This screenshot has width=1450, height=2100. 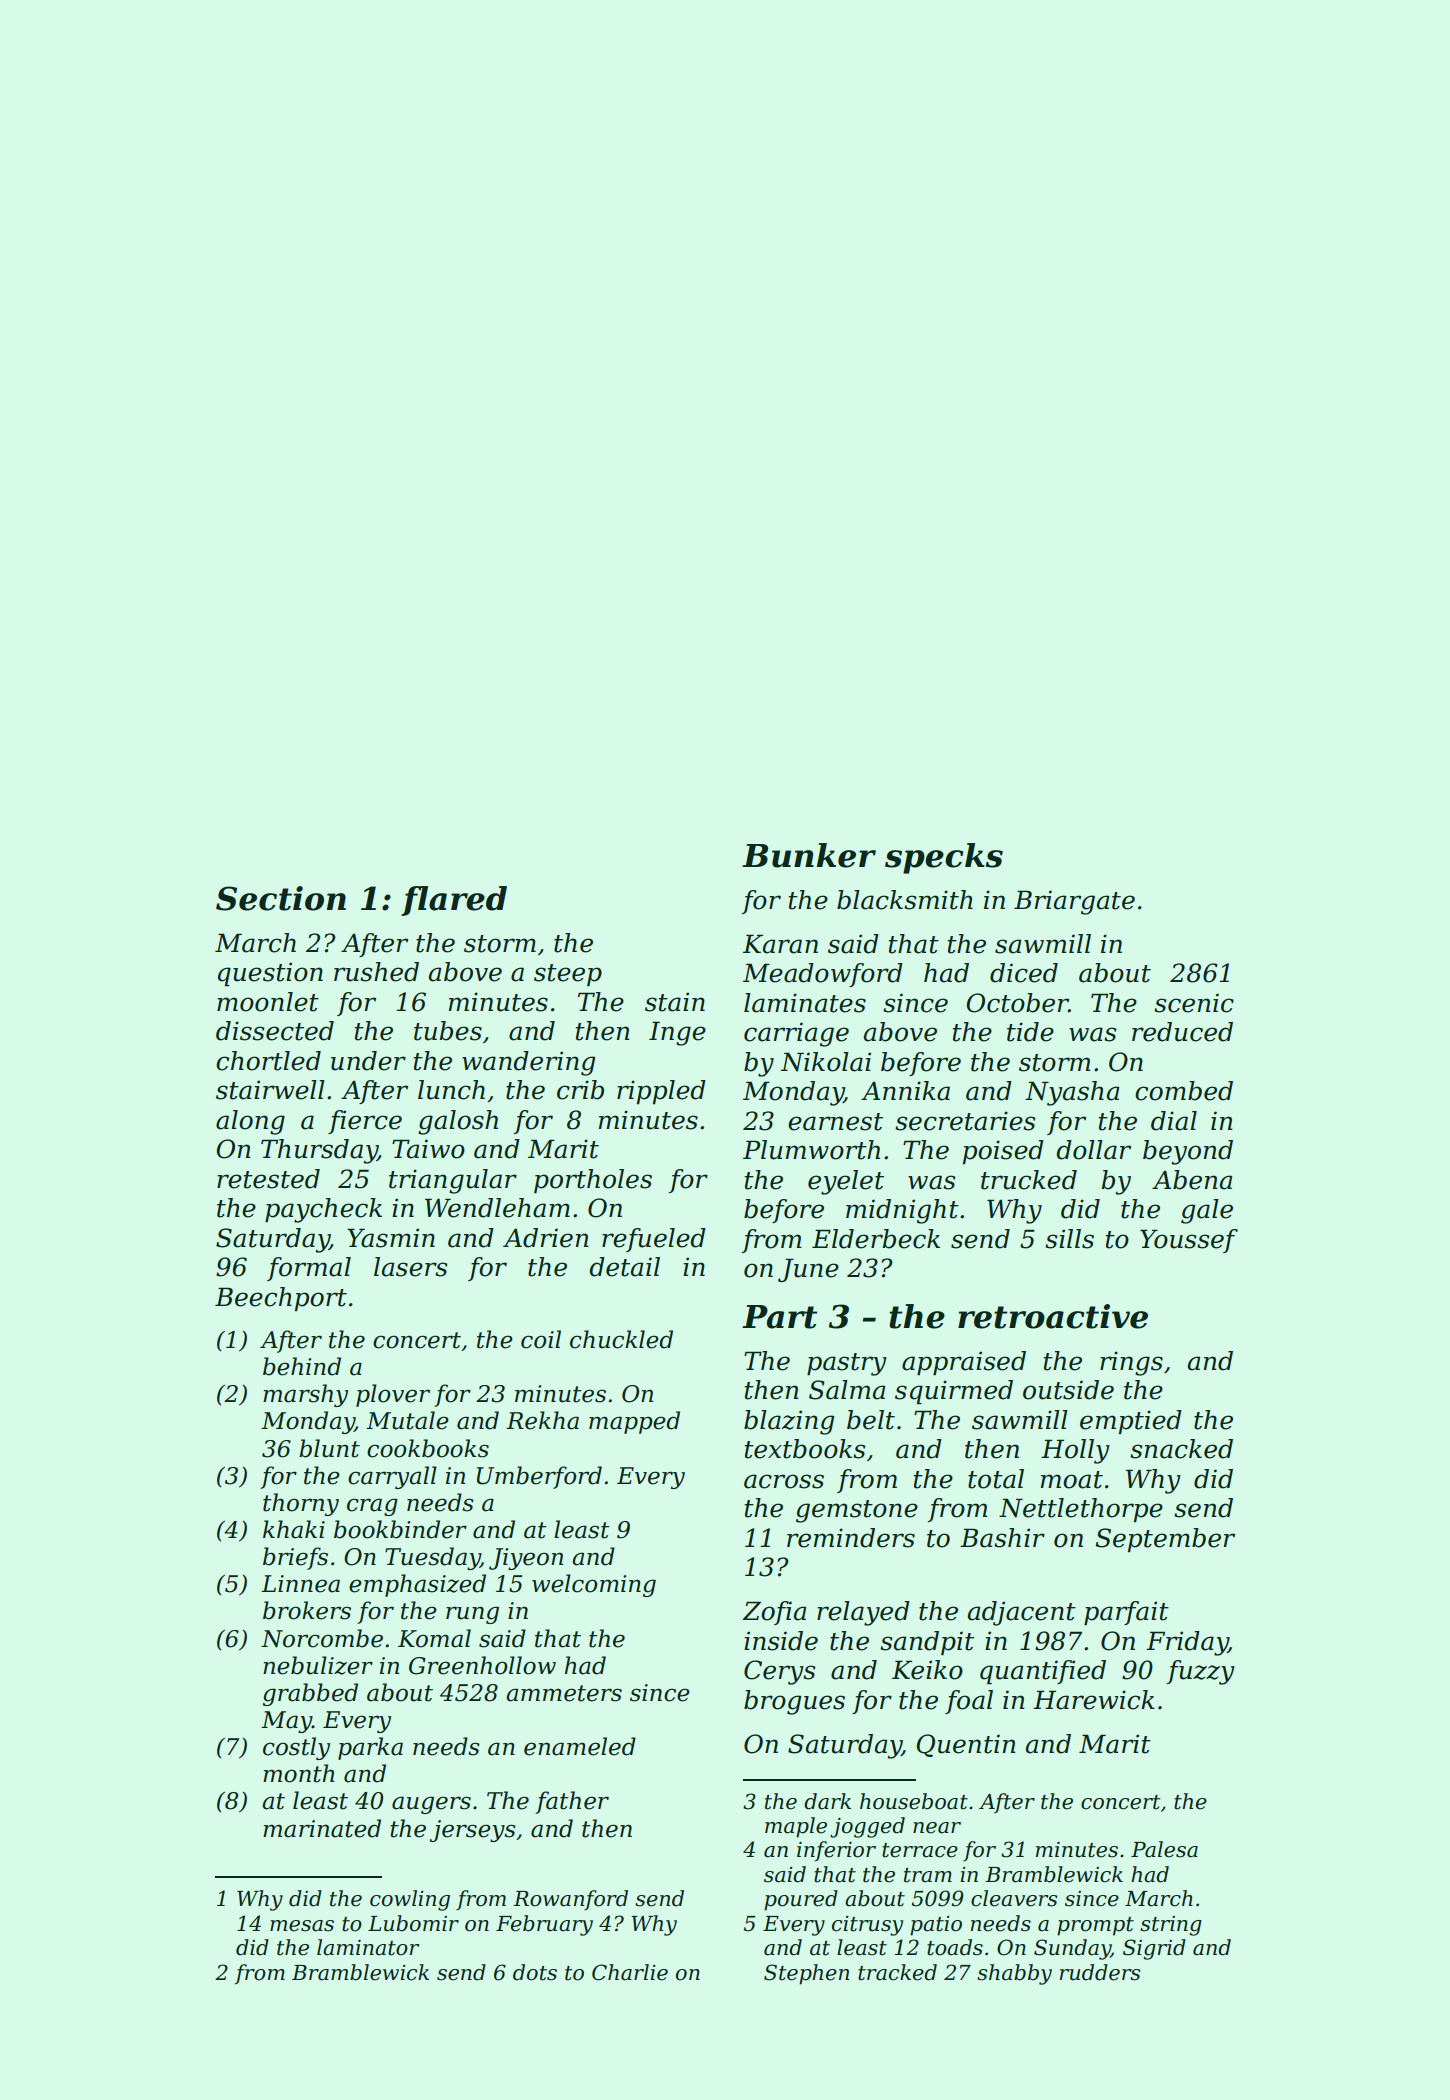 I want to click on Section, so click(x=281, y=898).
